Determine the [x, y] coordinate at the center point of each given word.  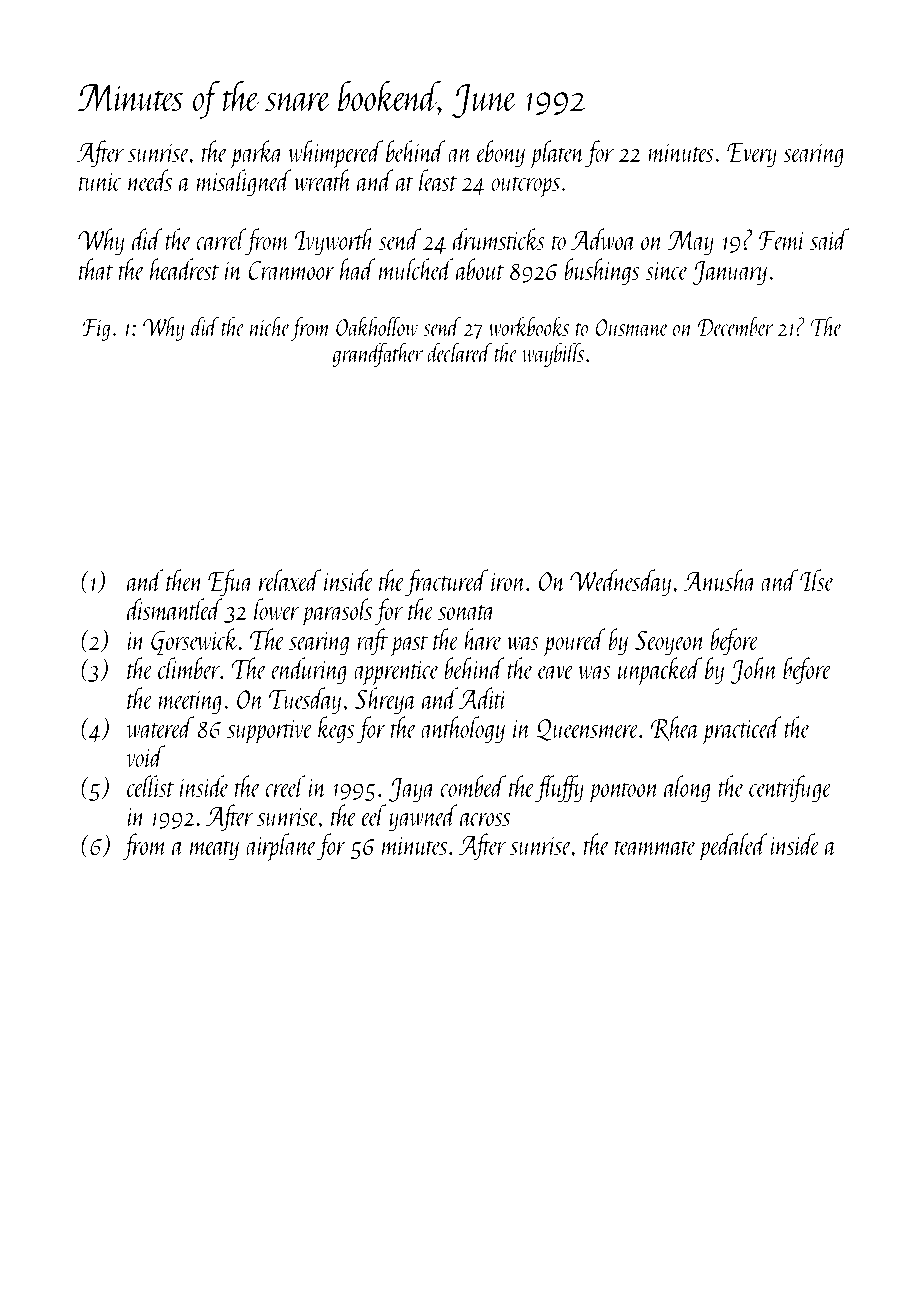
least [438, 180]
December [735, 326]
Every [752, 155]
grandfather [377, 354]
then [185, 580]
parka [257, 155]
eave [556, 672]
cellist [151, 786]
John [754, 670]
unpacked [660, 671]
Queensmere [587, 730]
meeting [190, 703]
